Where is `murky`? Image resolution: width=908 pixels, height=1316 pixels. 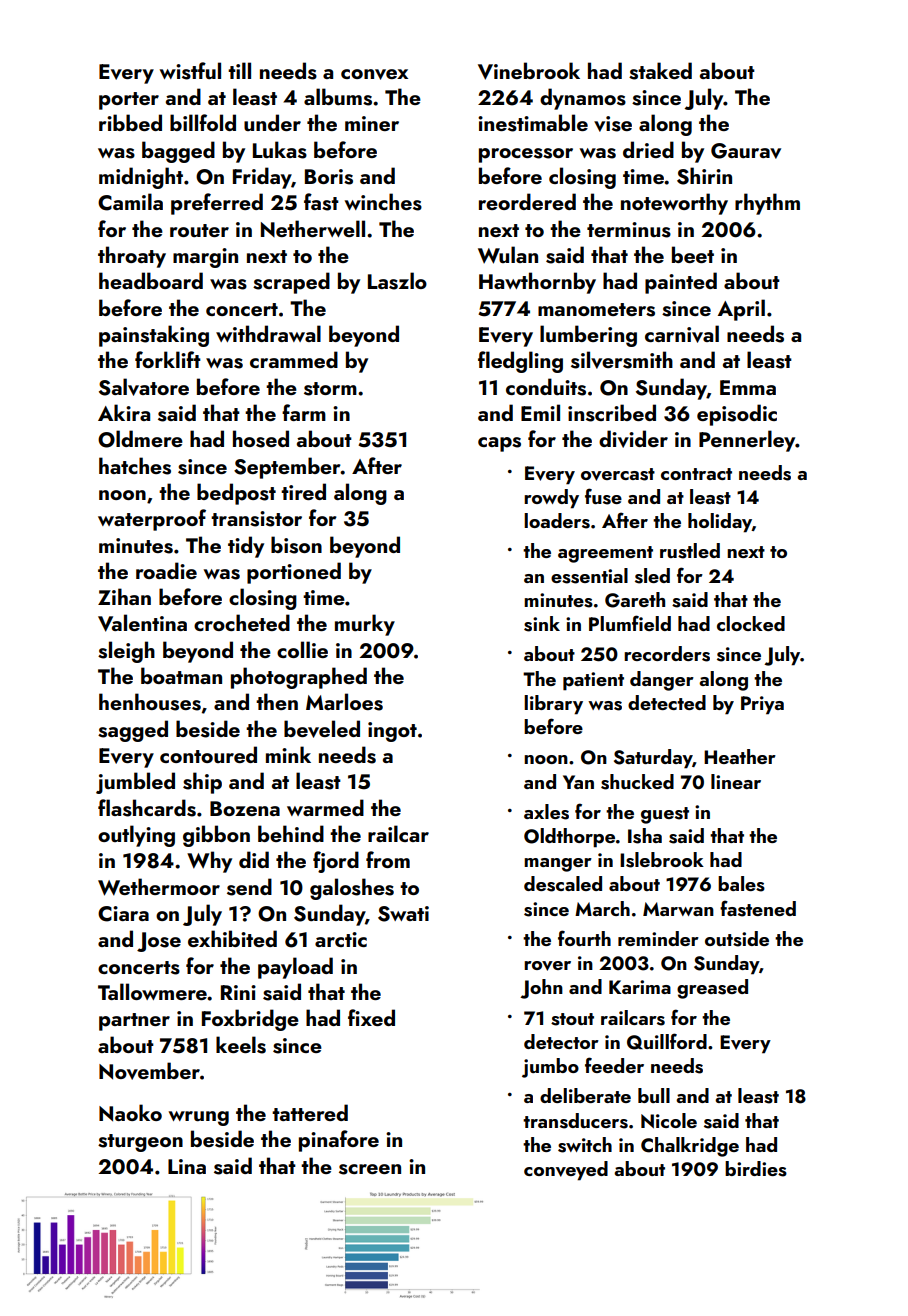 murky is located at coordinates (365, 625).
